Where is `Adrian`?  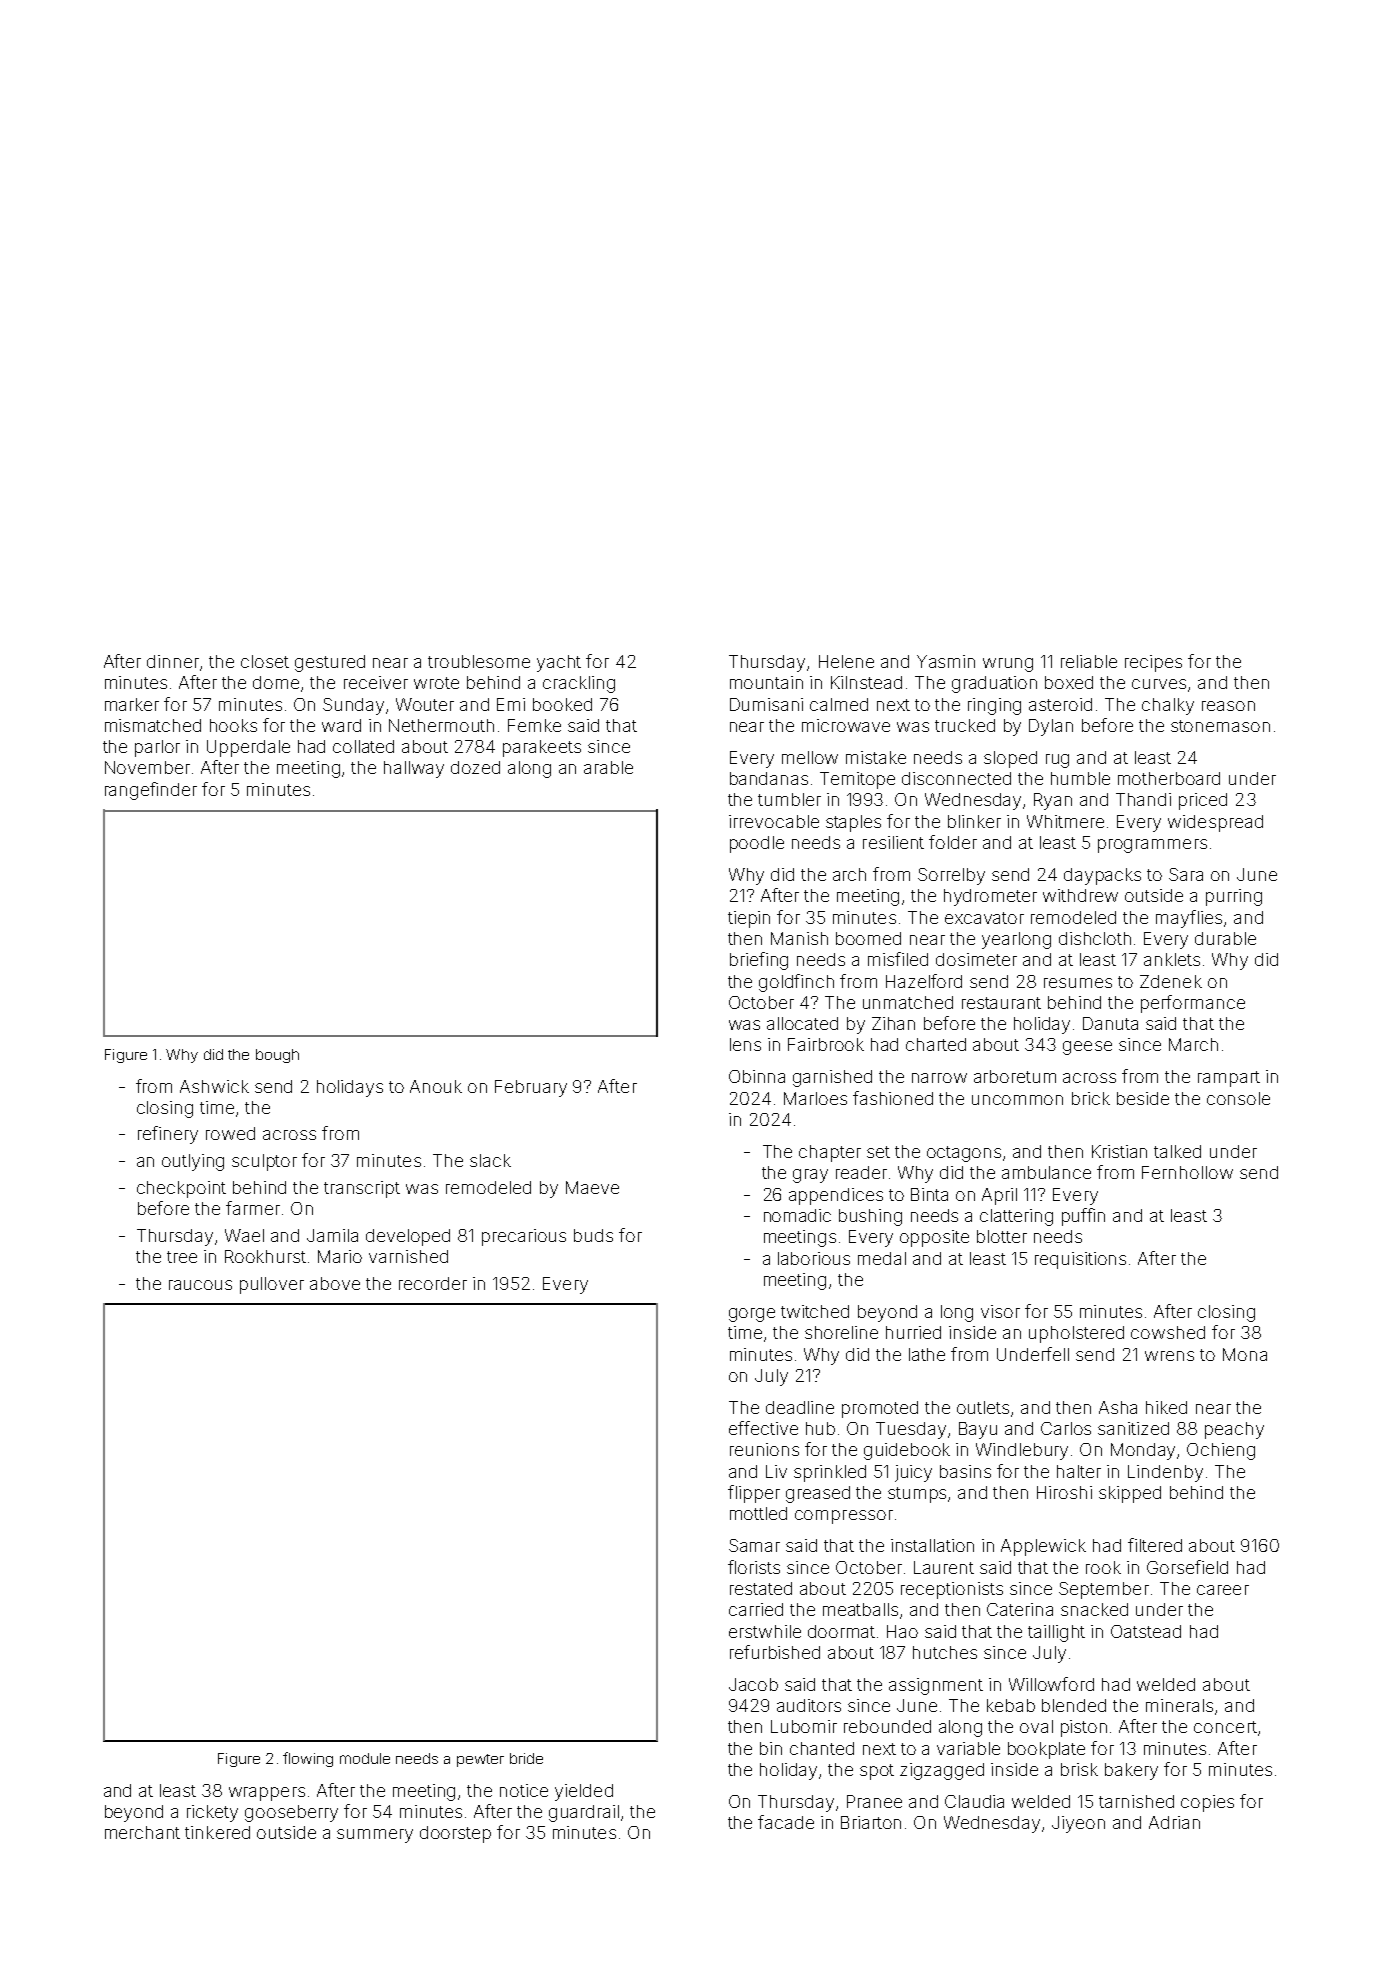 Adrian is located at coordinates (1174, 1822).
